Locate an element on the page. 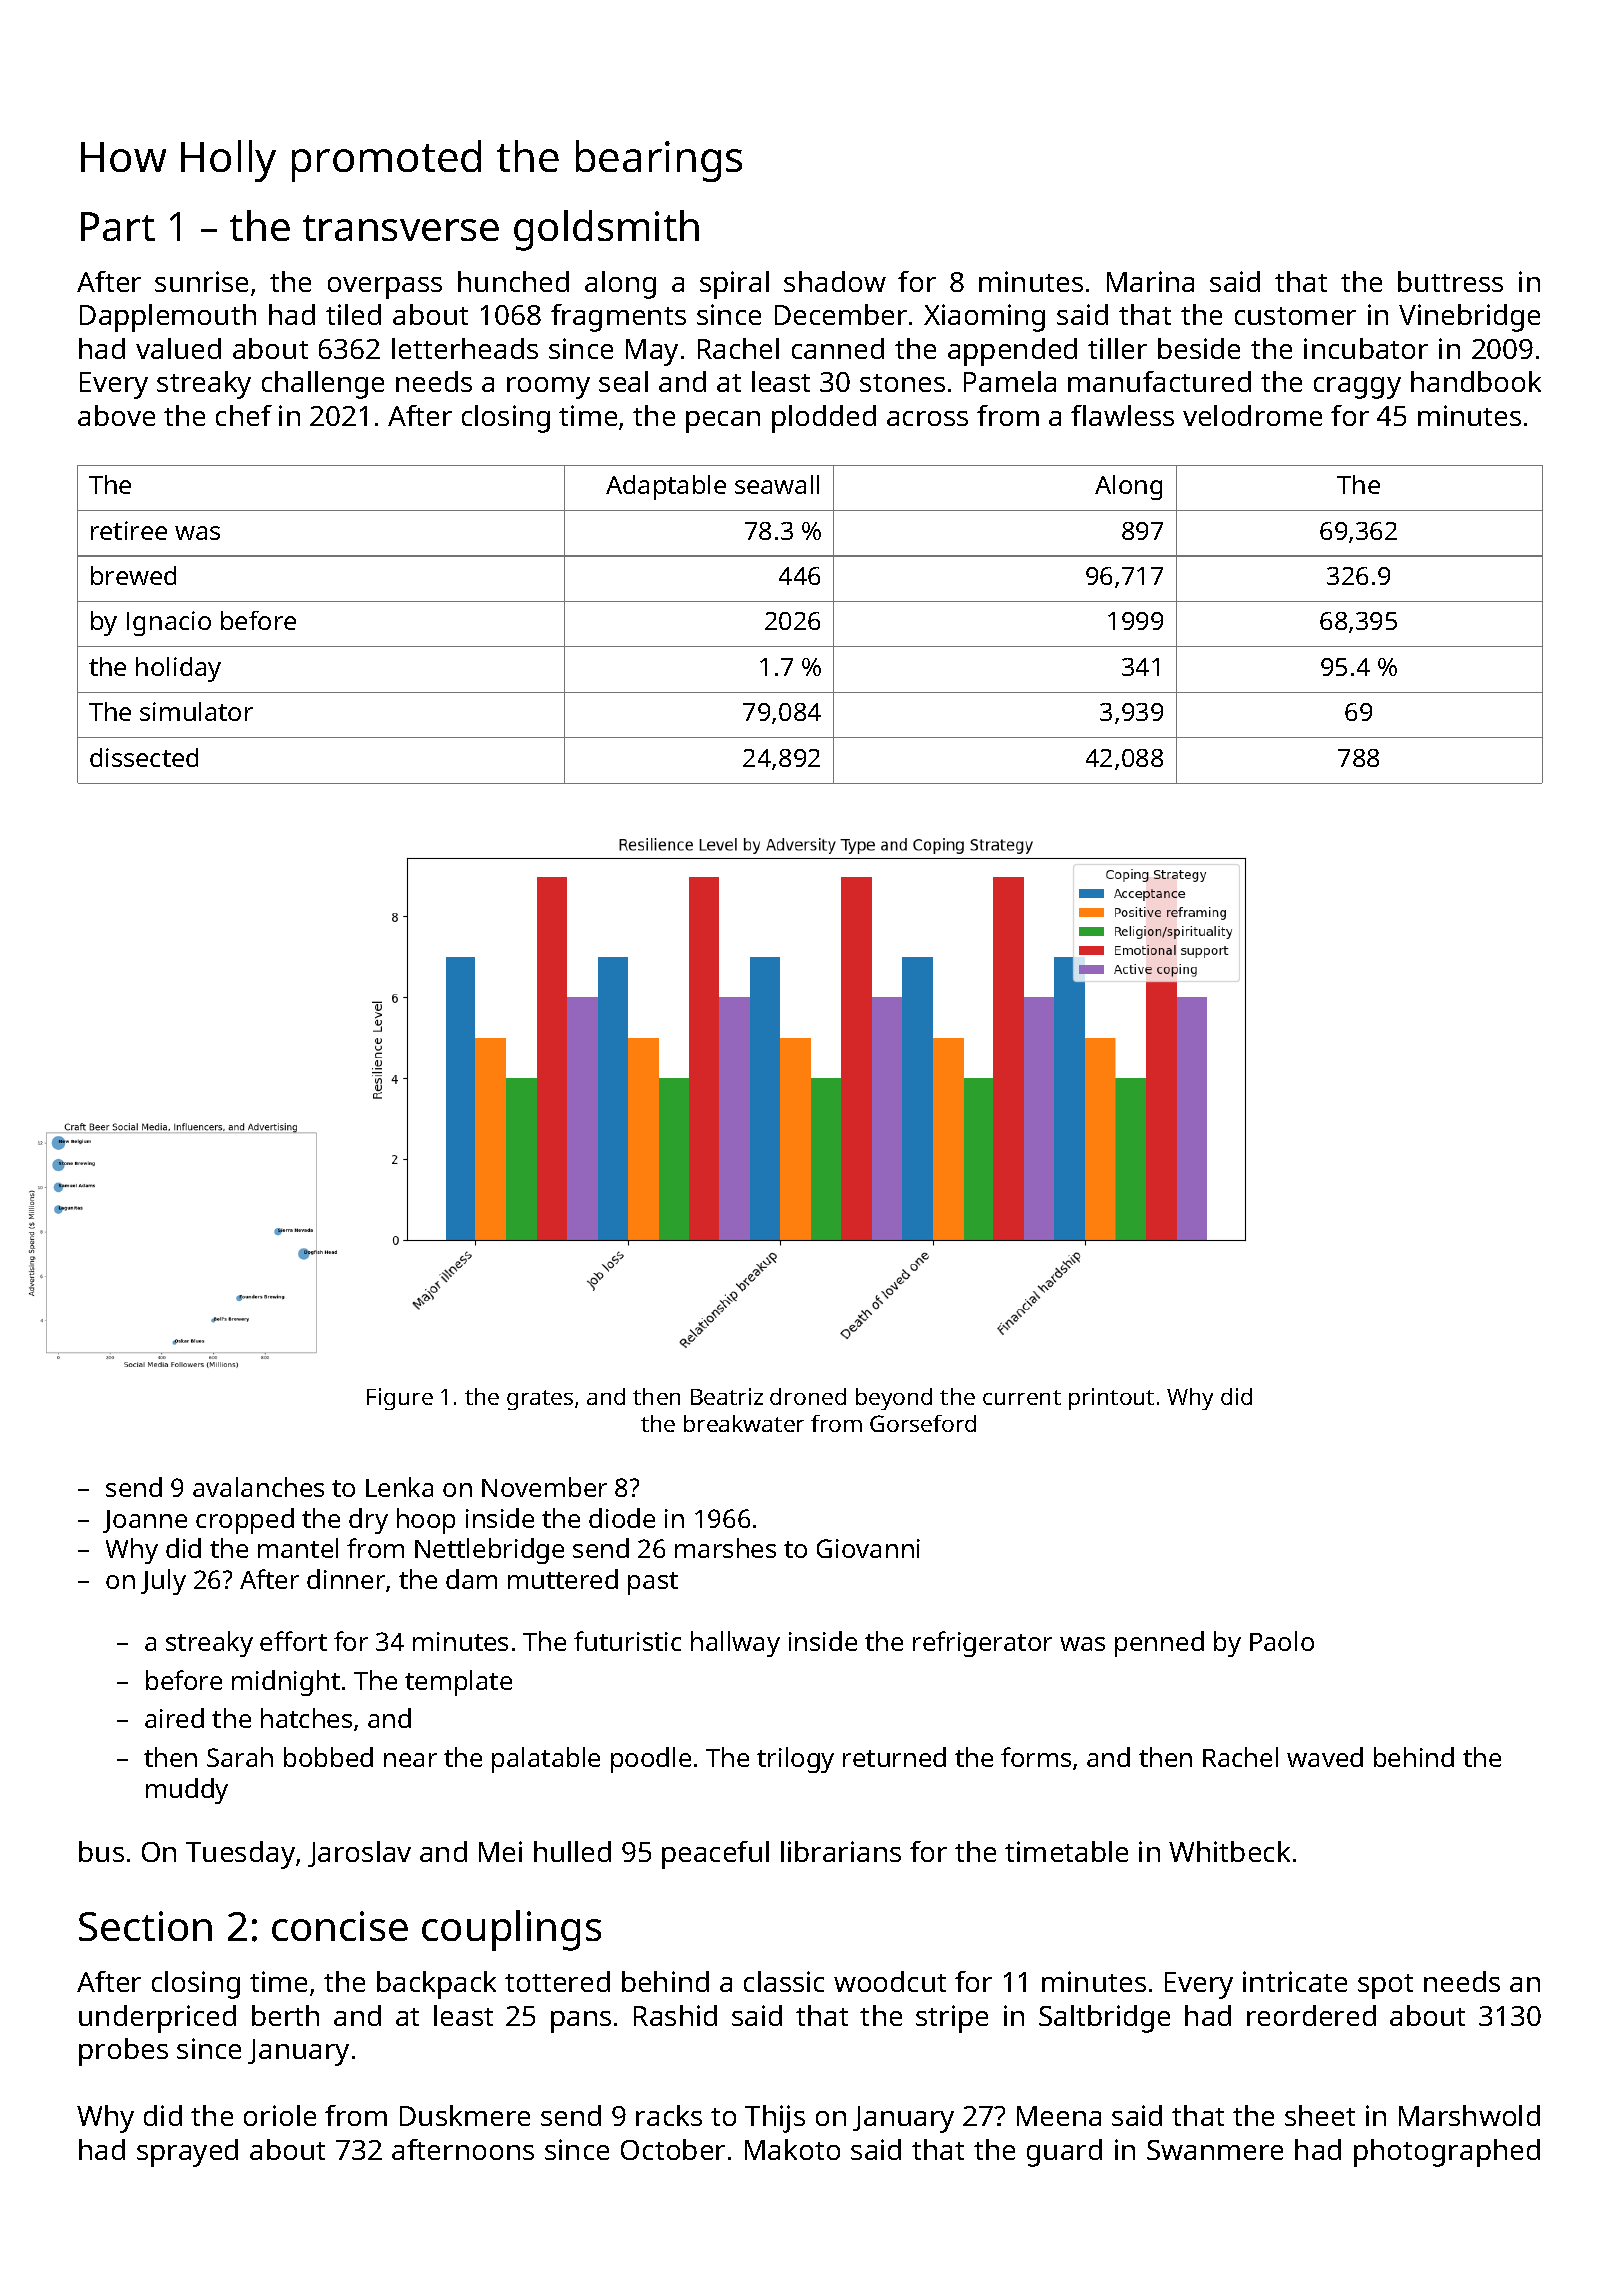 This document has height=2292, width=1620. Swanmere is located at coordinates (1215, 2150).
